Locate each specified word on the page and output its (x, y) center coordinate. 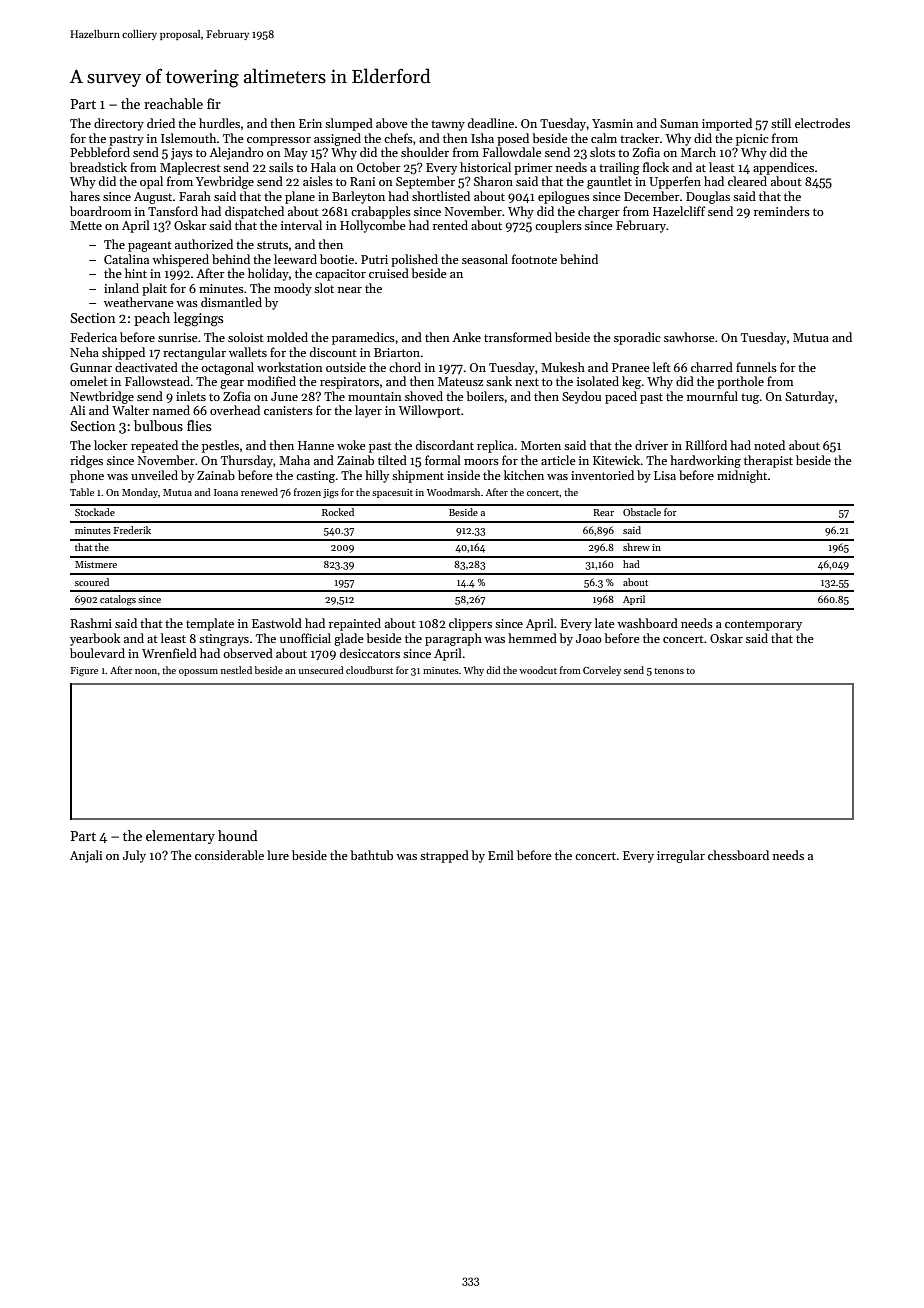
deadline (491, 123)
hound (237, 835)
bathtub (371, 855)
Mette (86, 225)
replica (495, 446)
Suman (679, 123)
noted (769, 445)
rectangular (194, 353)
